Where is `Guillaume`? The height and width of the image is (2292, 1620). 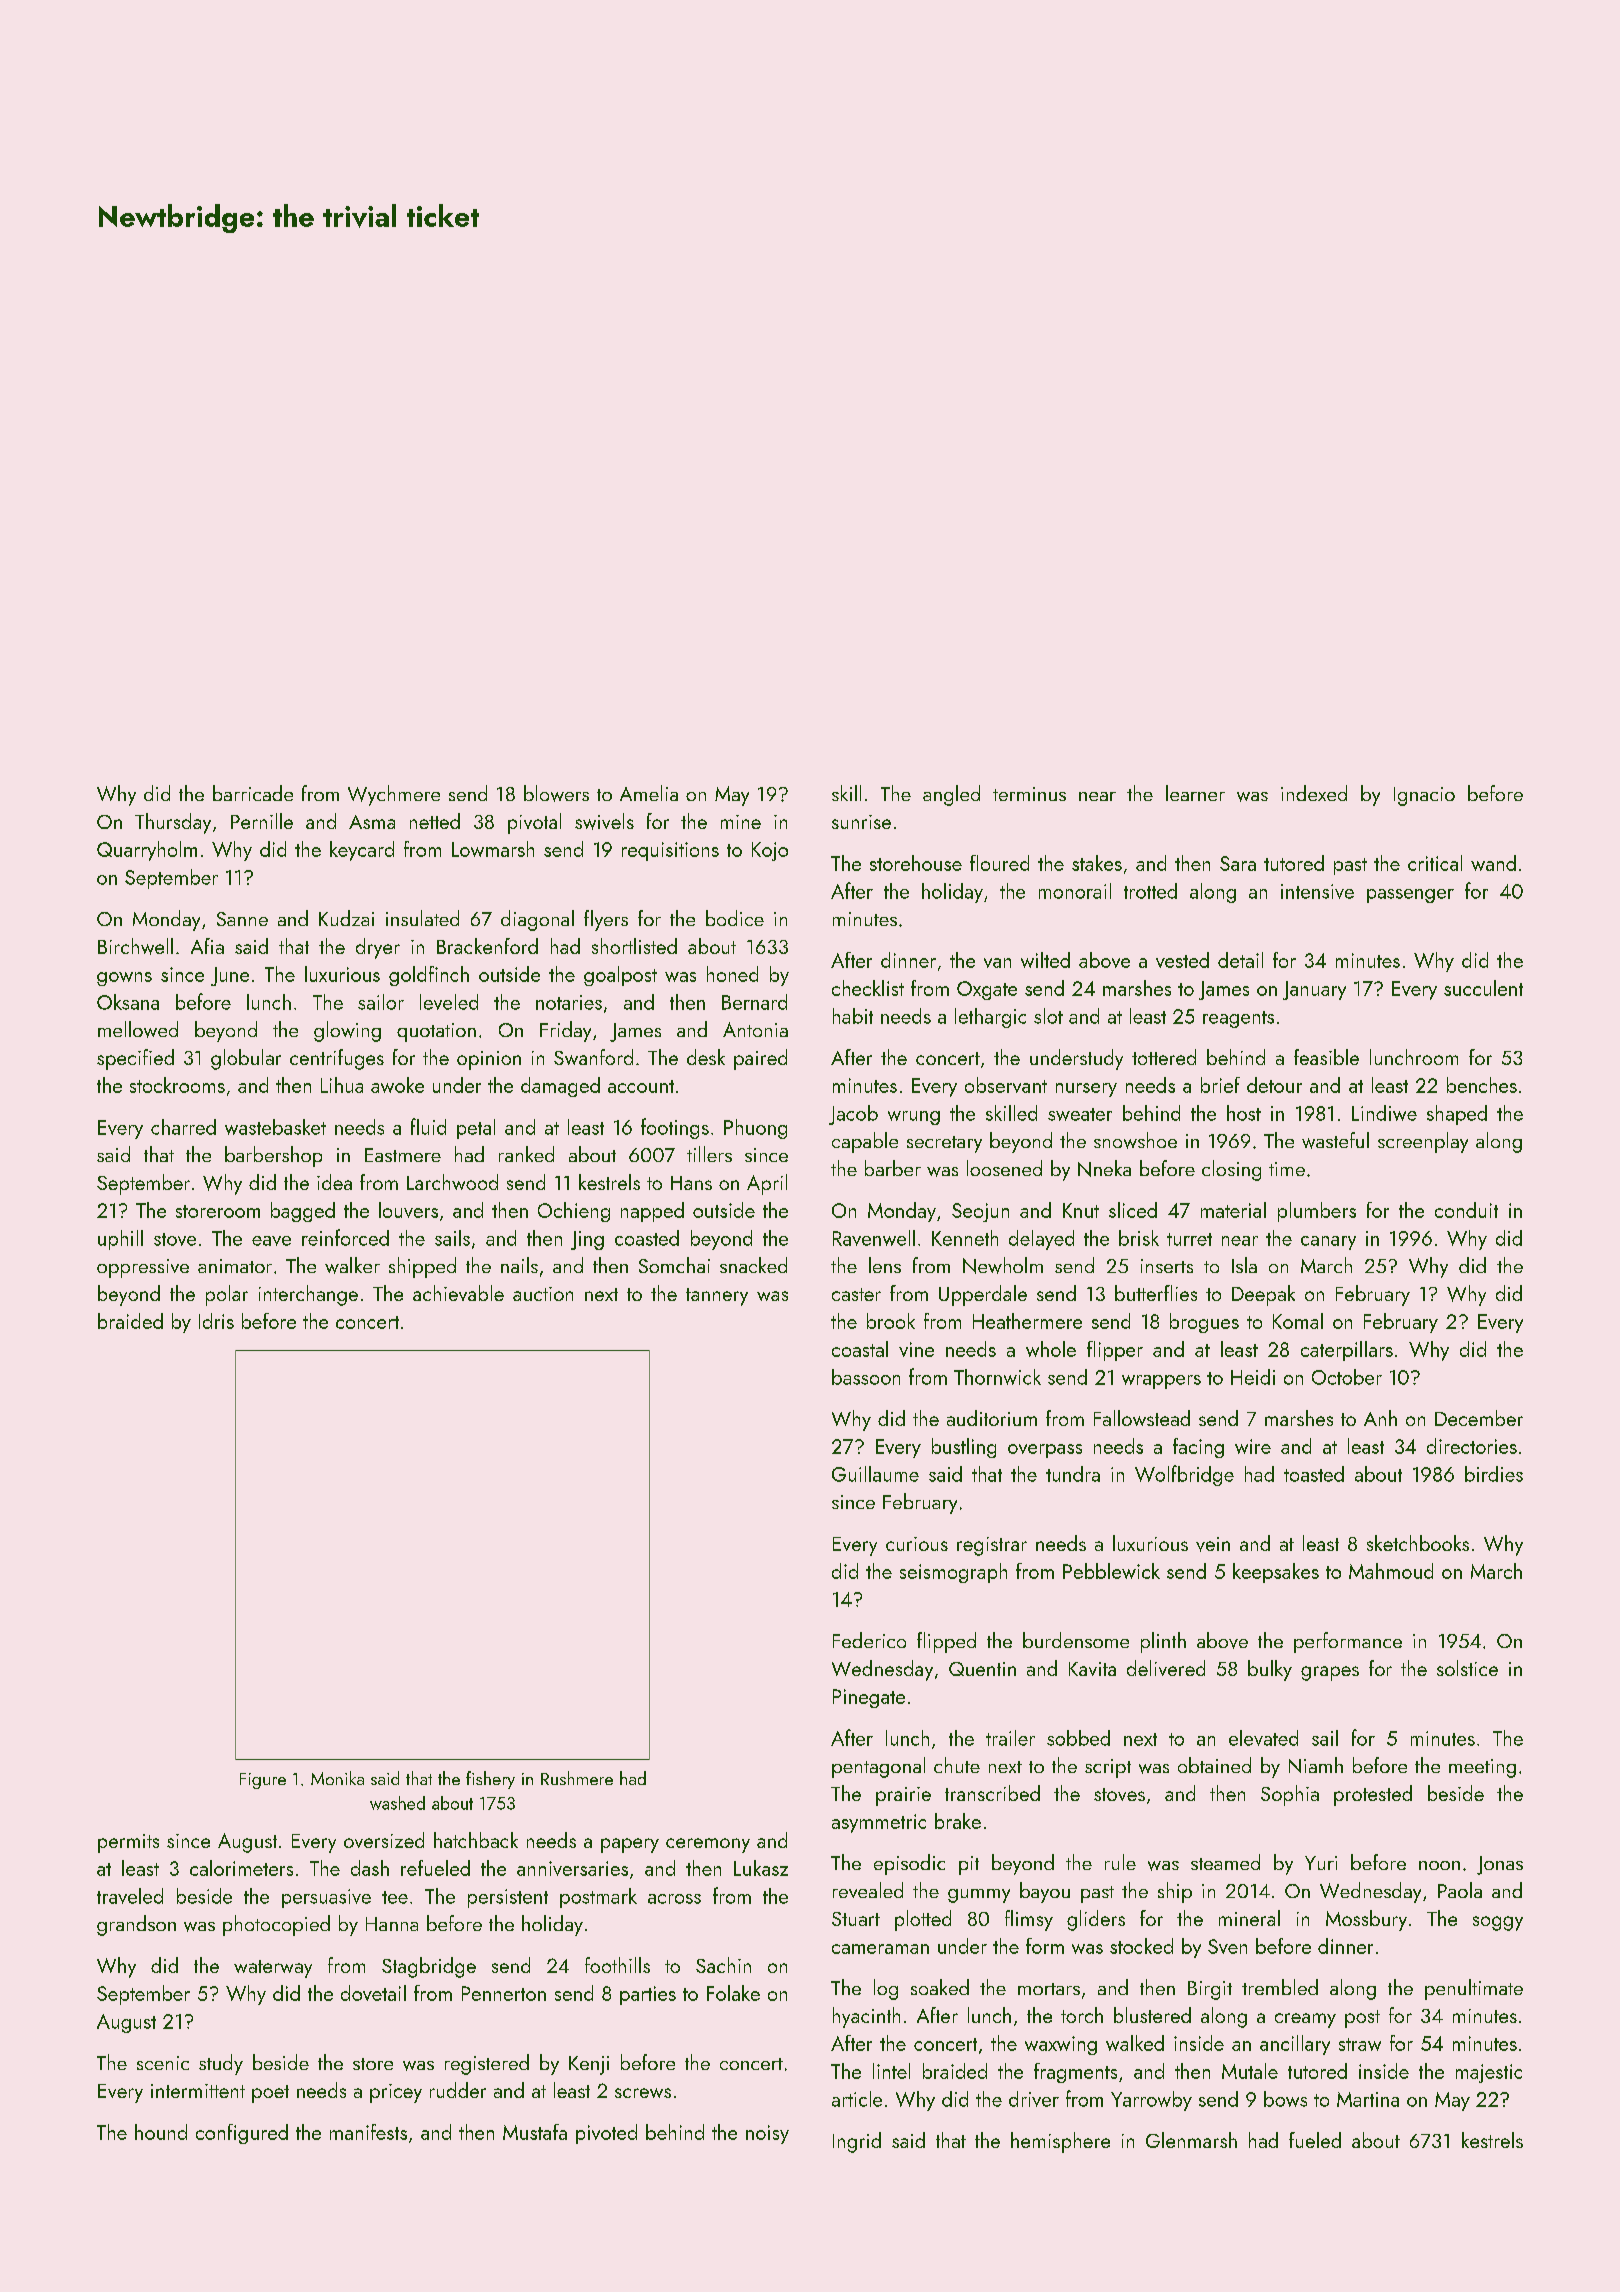
Guillaume is located at coordinates (875, 1474).
